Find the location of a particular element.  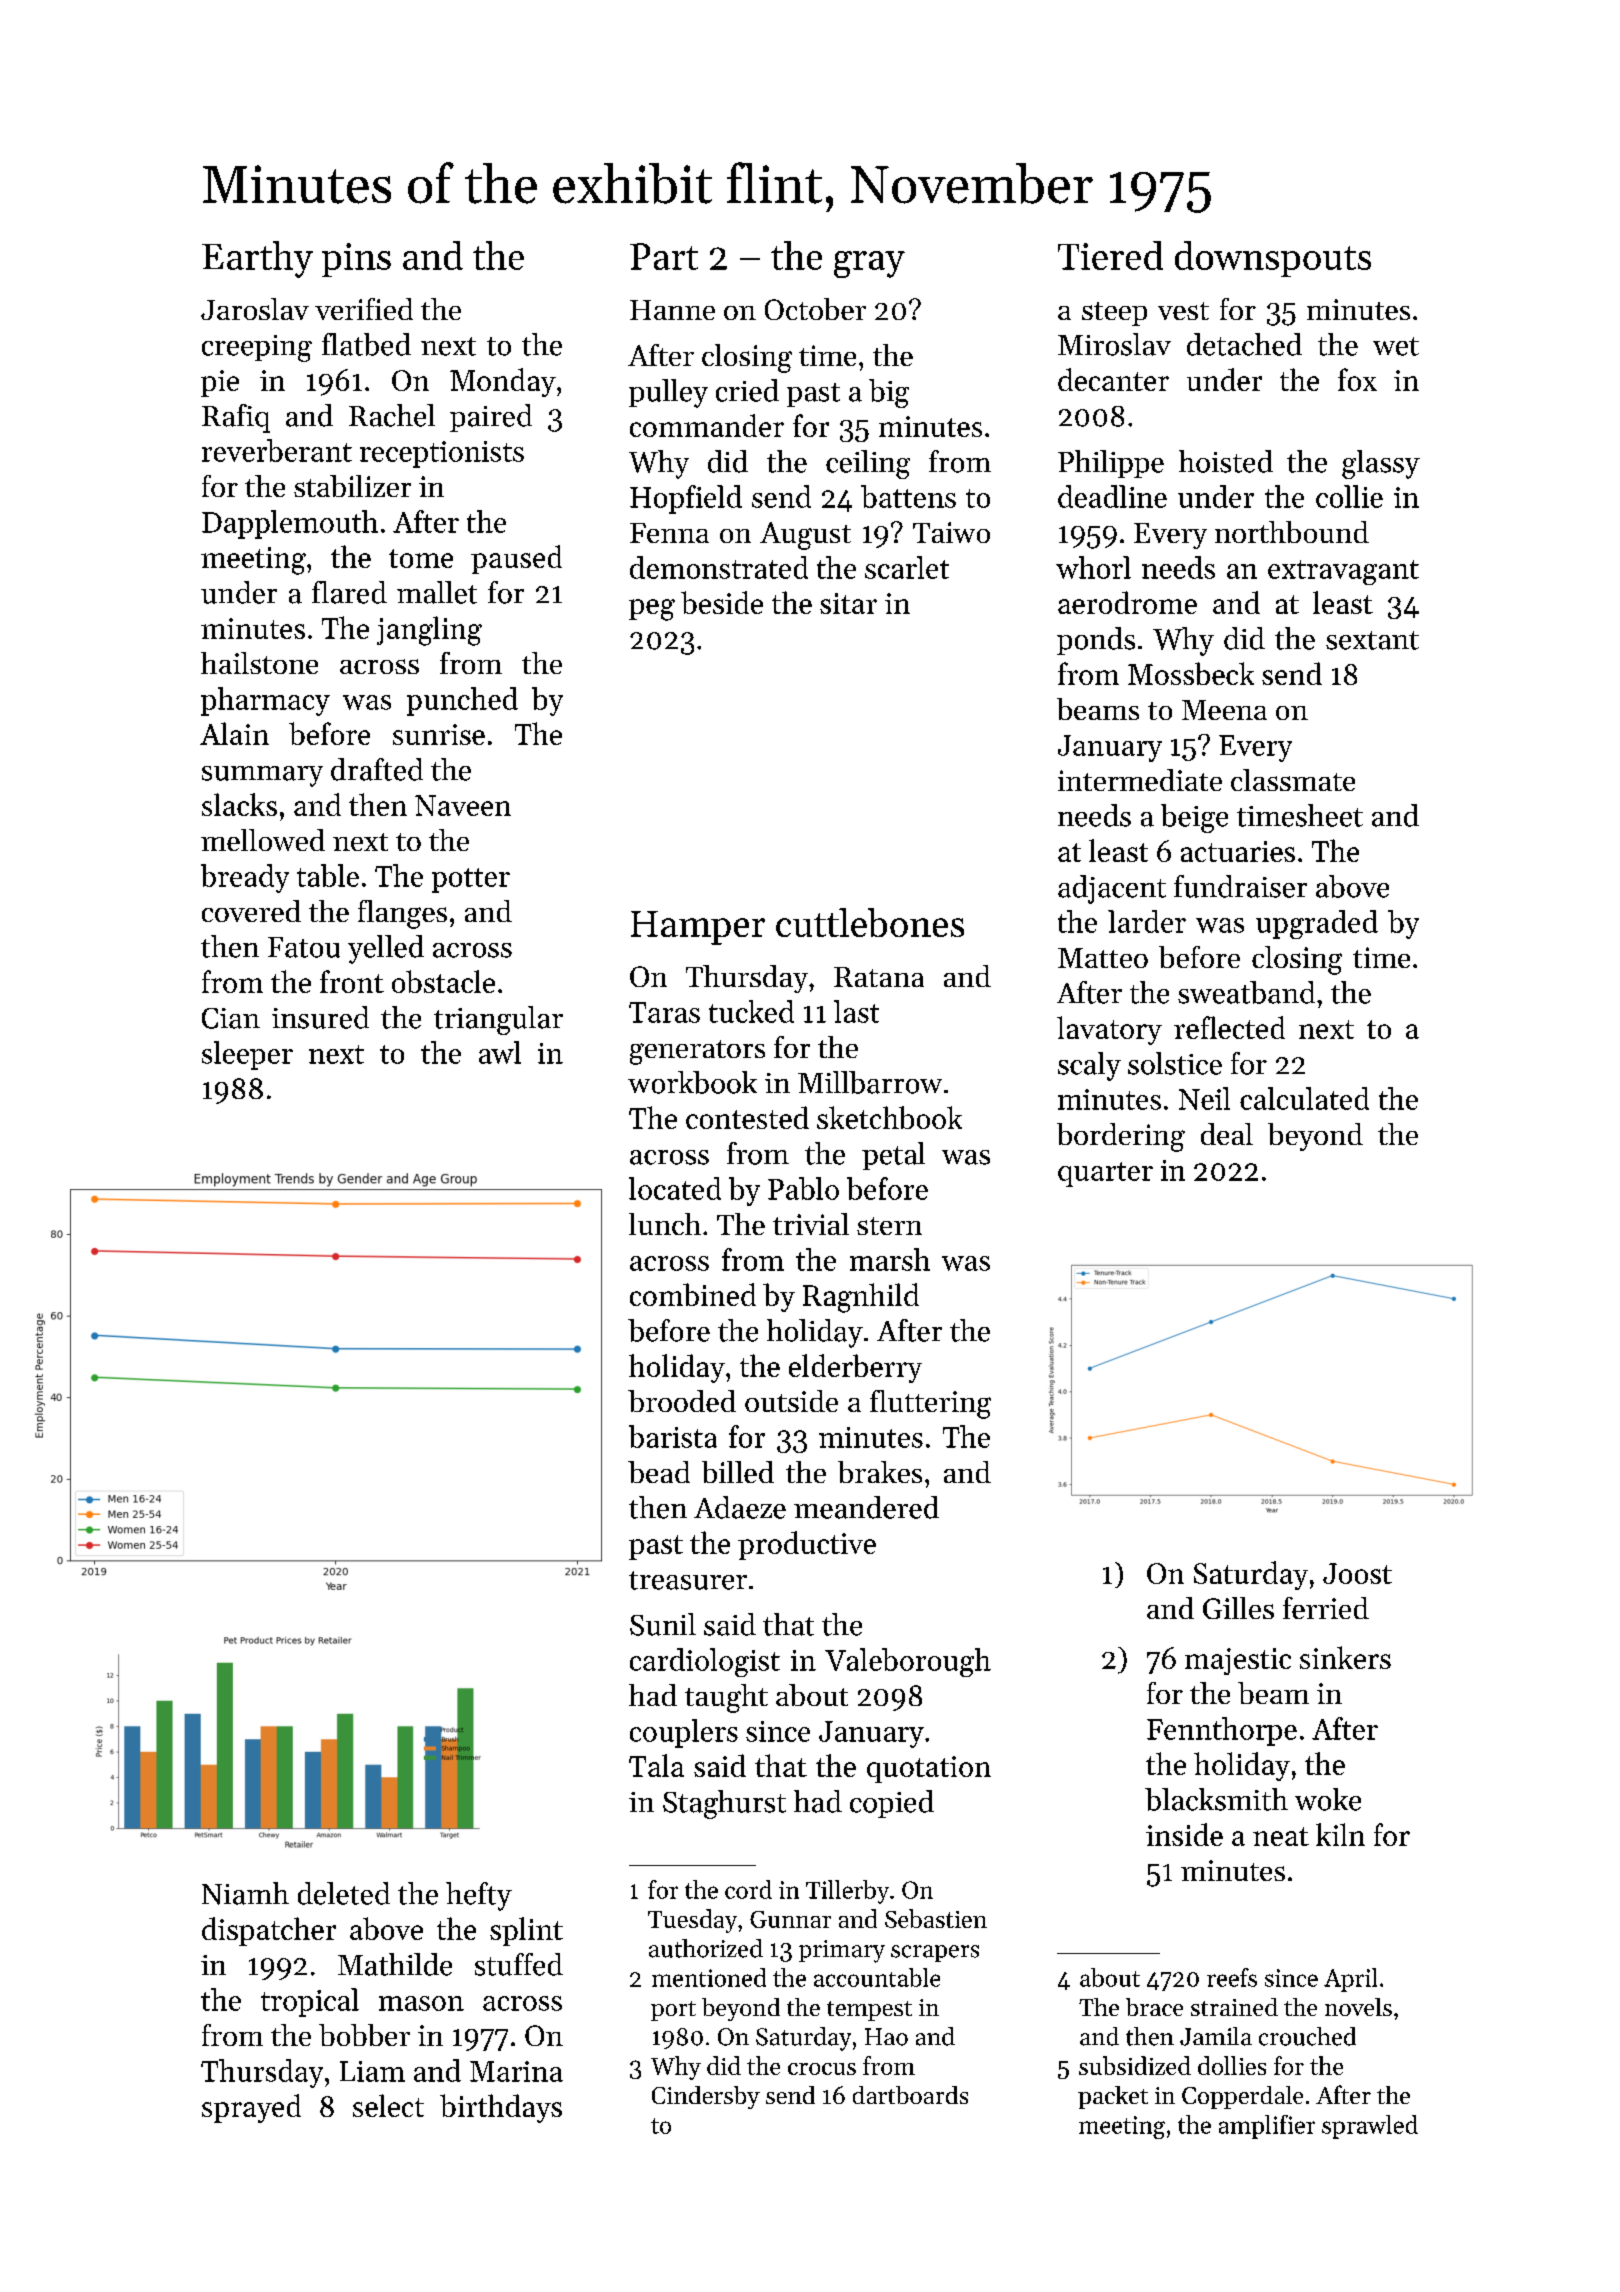

Part is located at coordinates (664, 256).
